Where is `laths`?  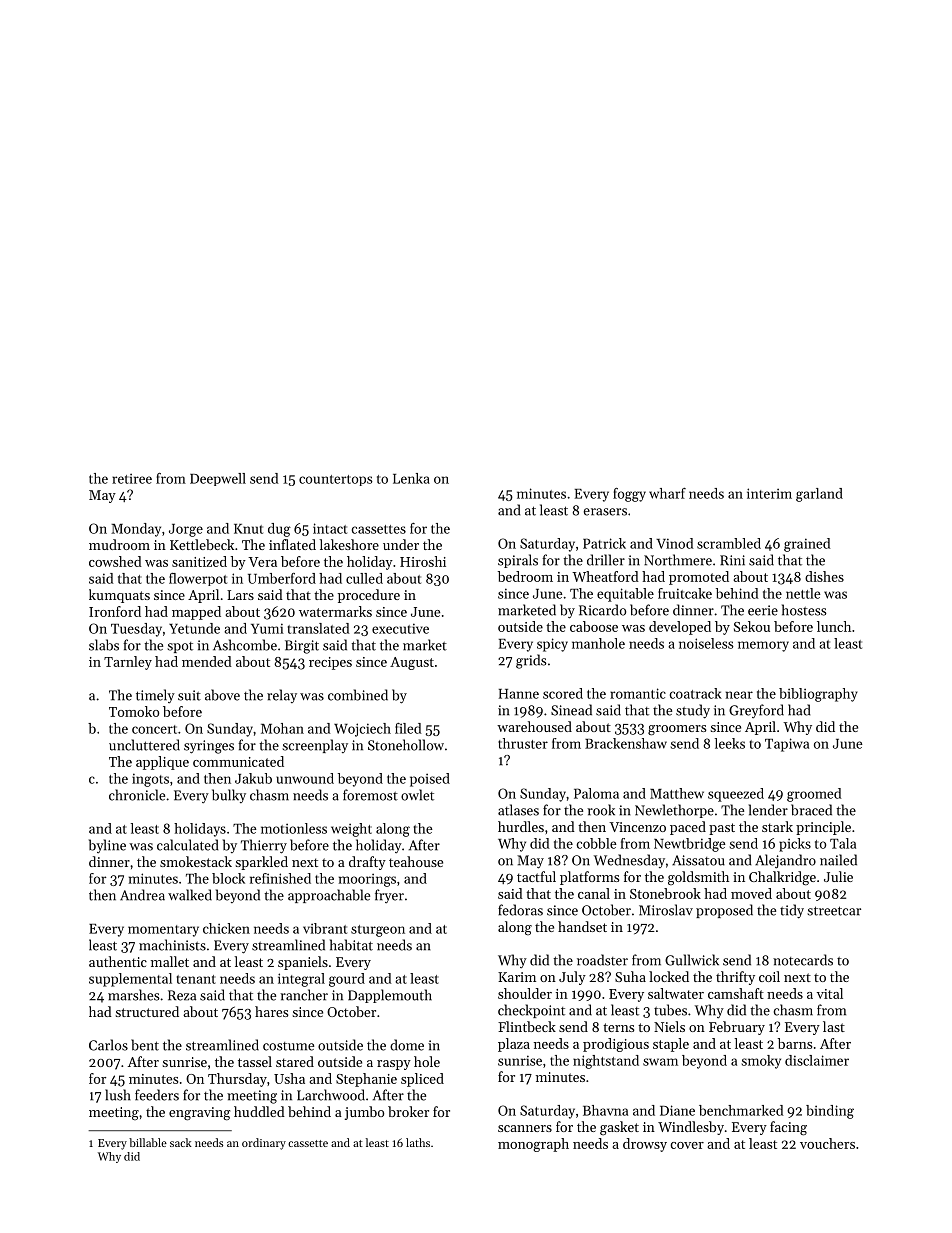
laths is located at coordinates (418, 1142).
